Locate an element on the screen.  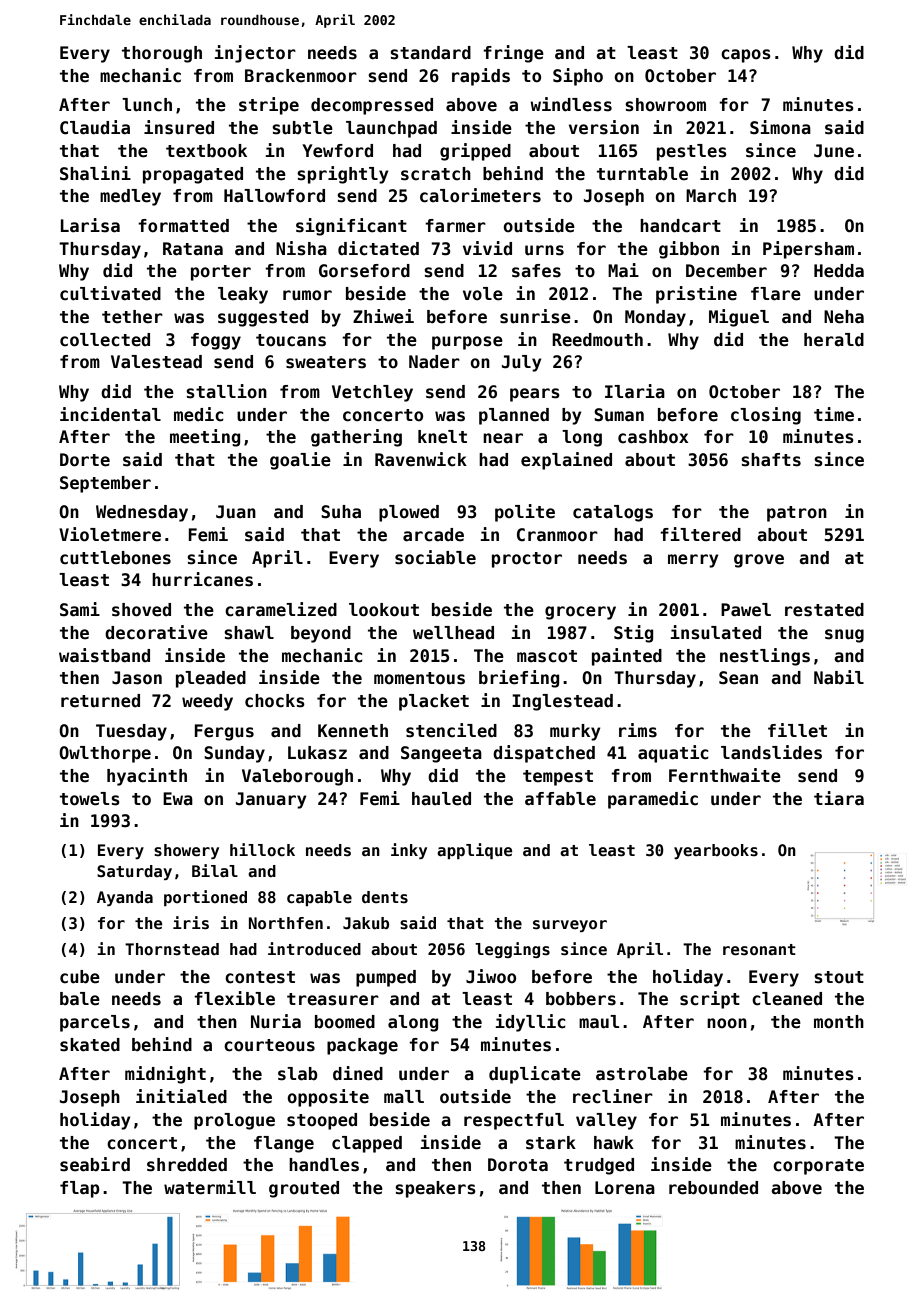
Sangeeta is located at coordinates (441, 754).
